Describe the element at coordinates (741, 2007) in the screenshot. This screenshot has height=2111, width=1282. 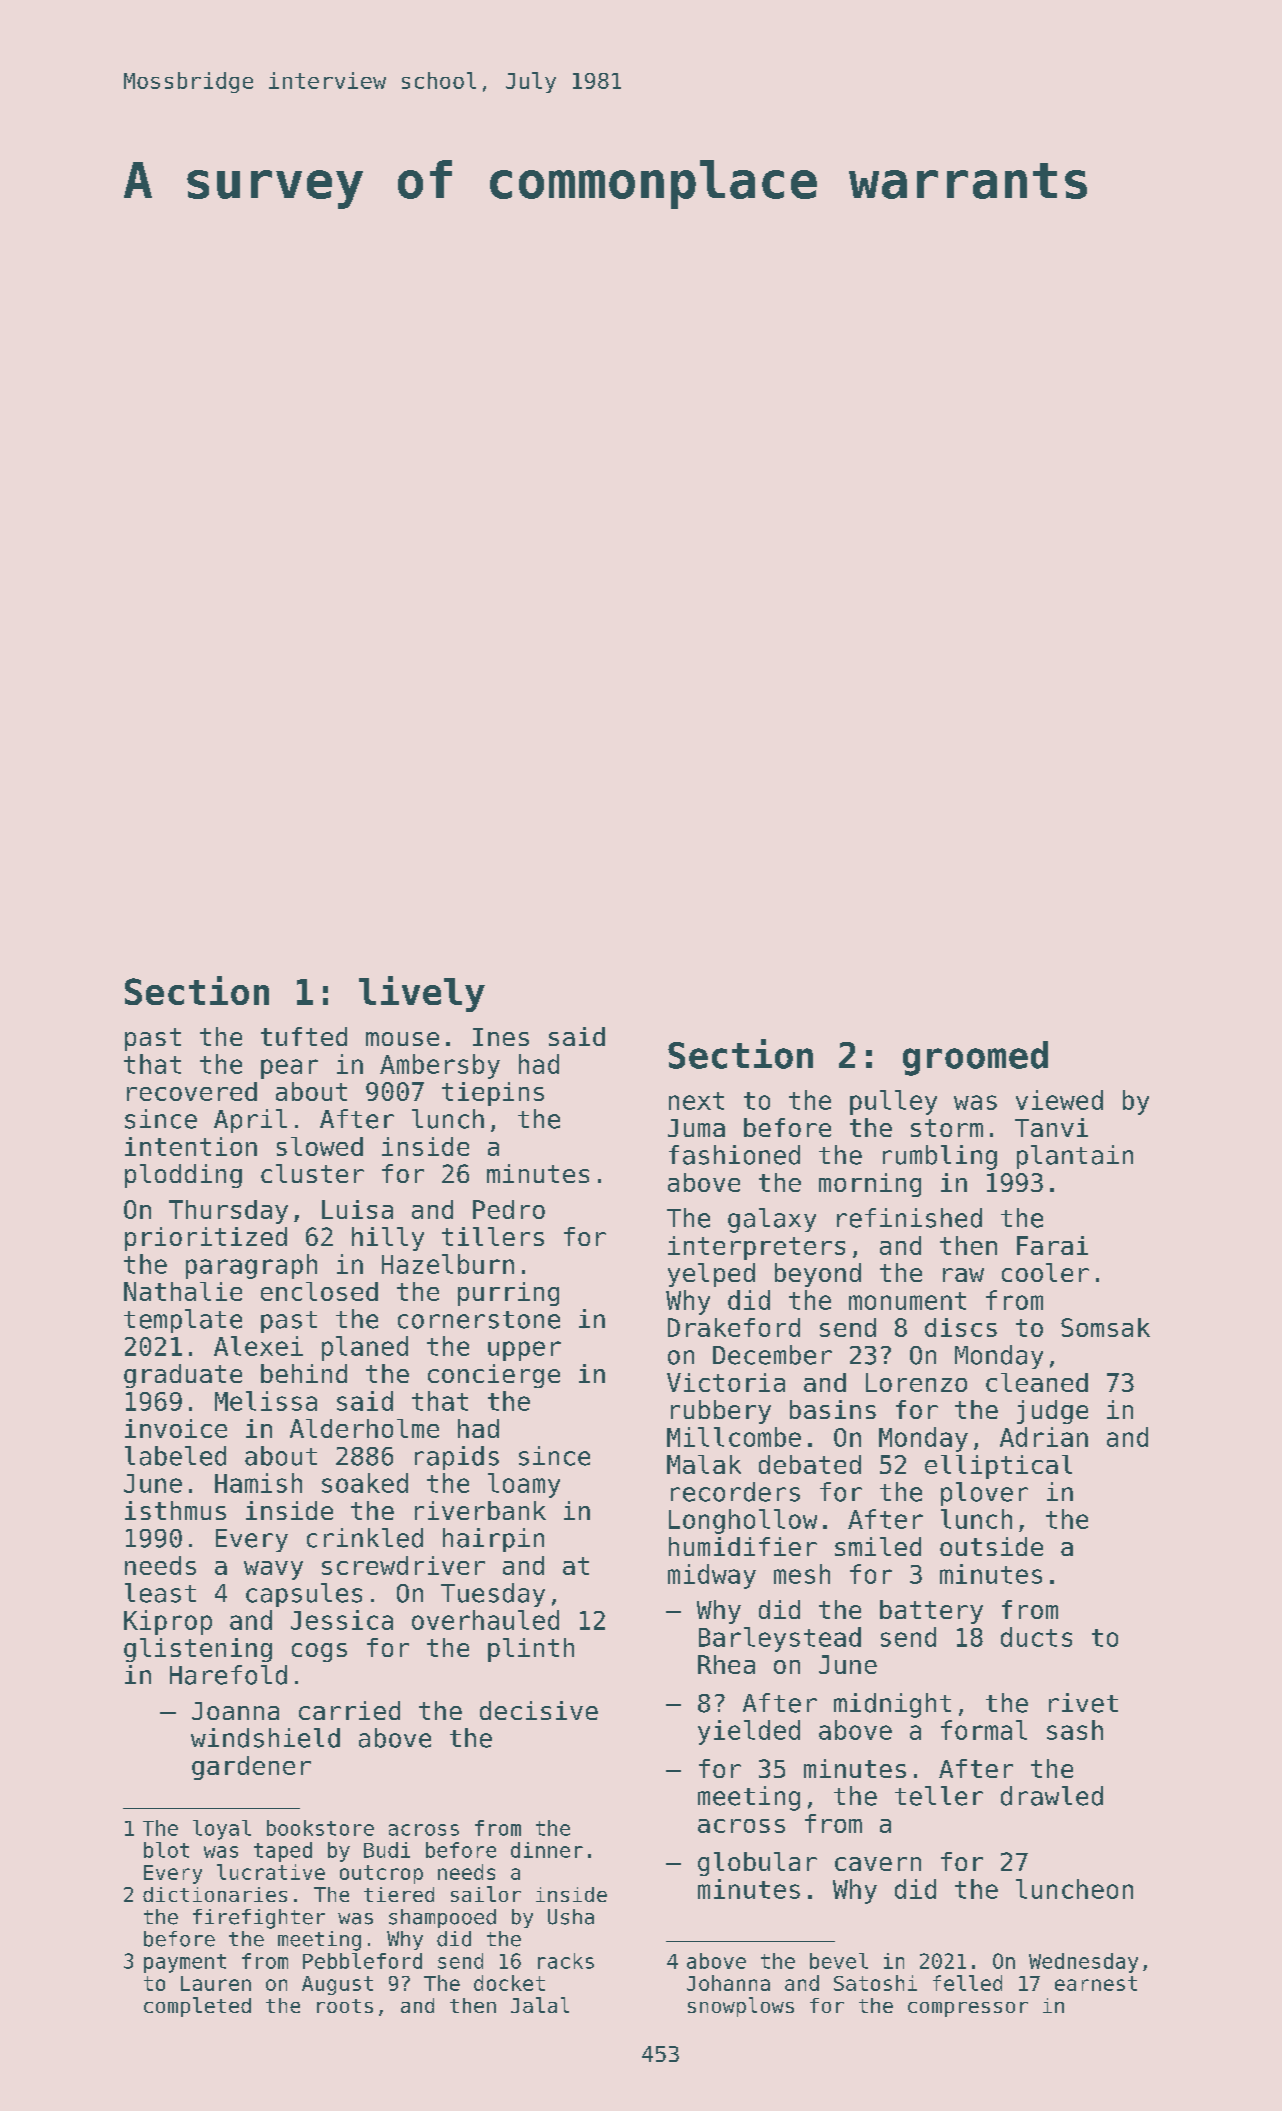
I see `snowplows` at that location.
